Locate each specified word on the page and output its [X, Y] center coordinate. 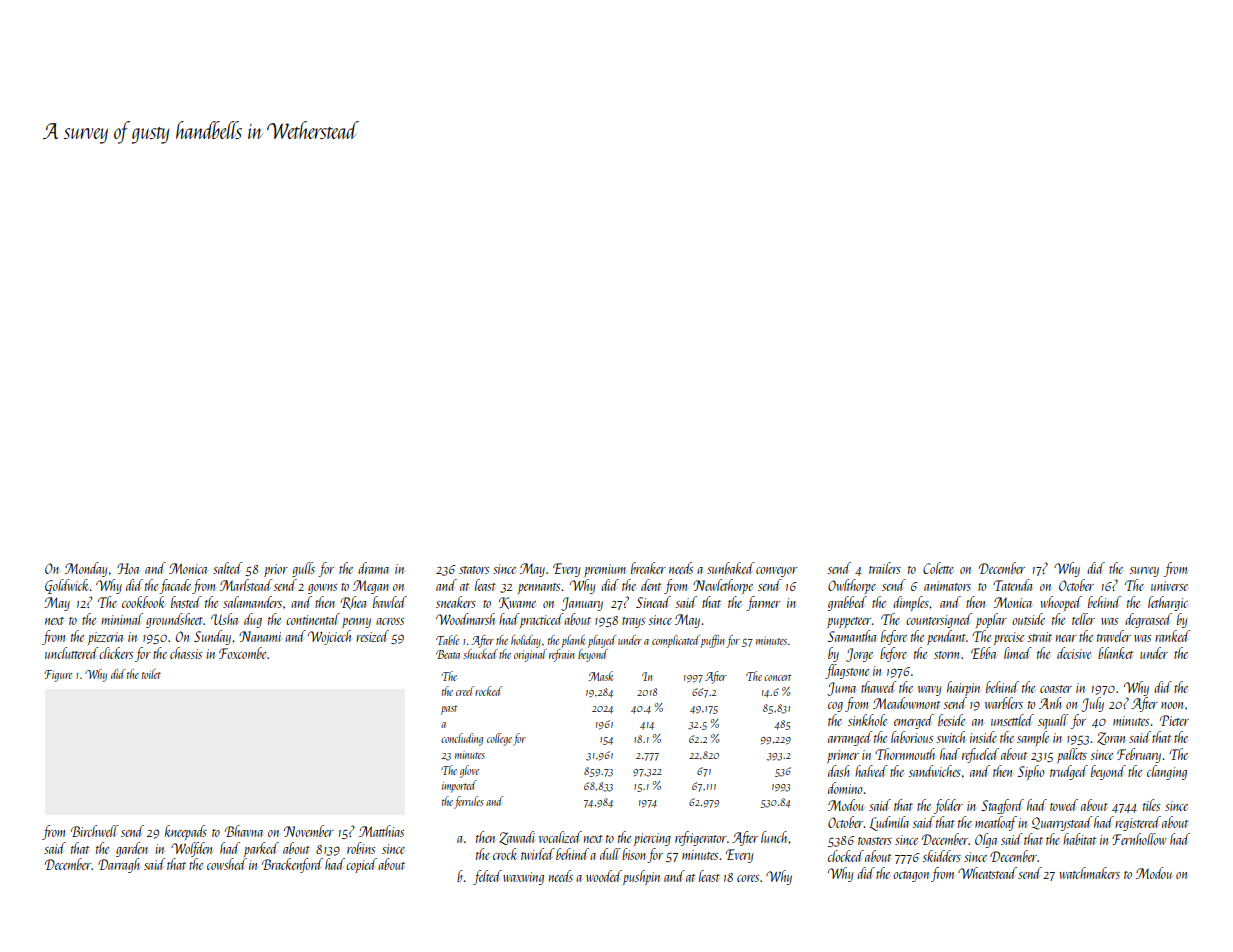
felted [487, 877]
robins [361, 848]
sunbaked [731, 568]
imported [459, 786]
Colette [938, 568]
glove [469, 771]
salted [228, 568]
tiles [1151, 805]
